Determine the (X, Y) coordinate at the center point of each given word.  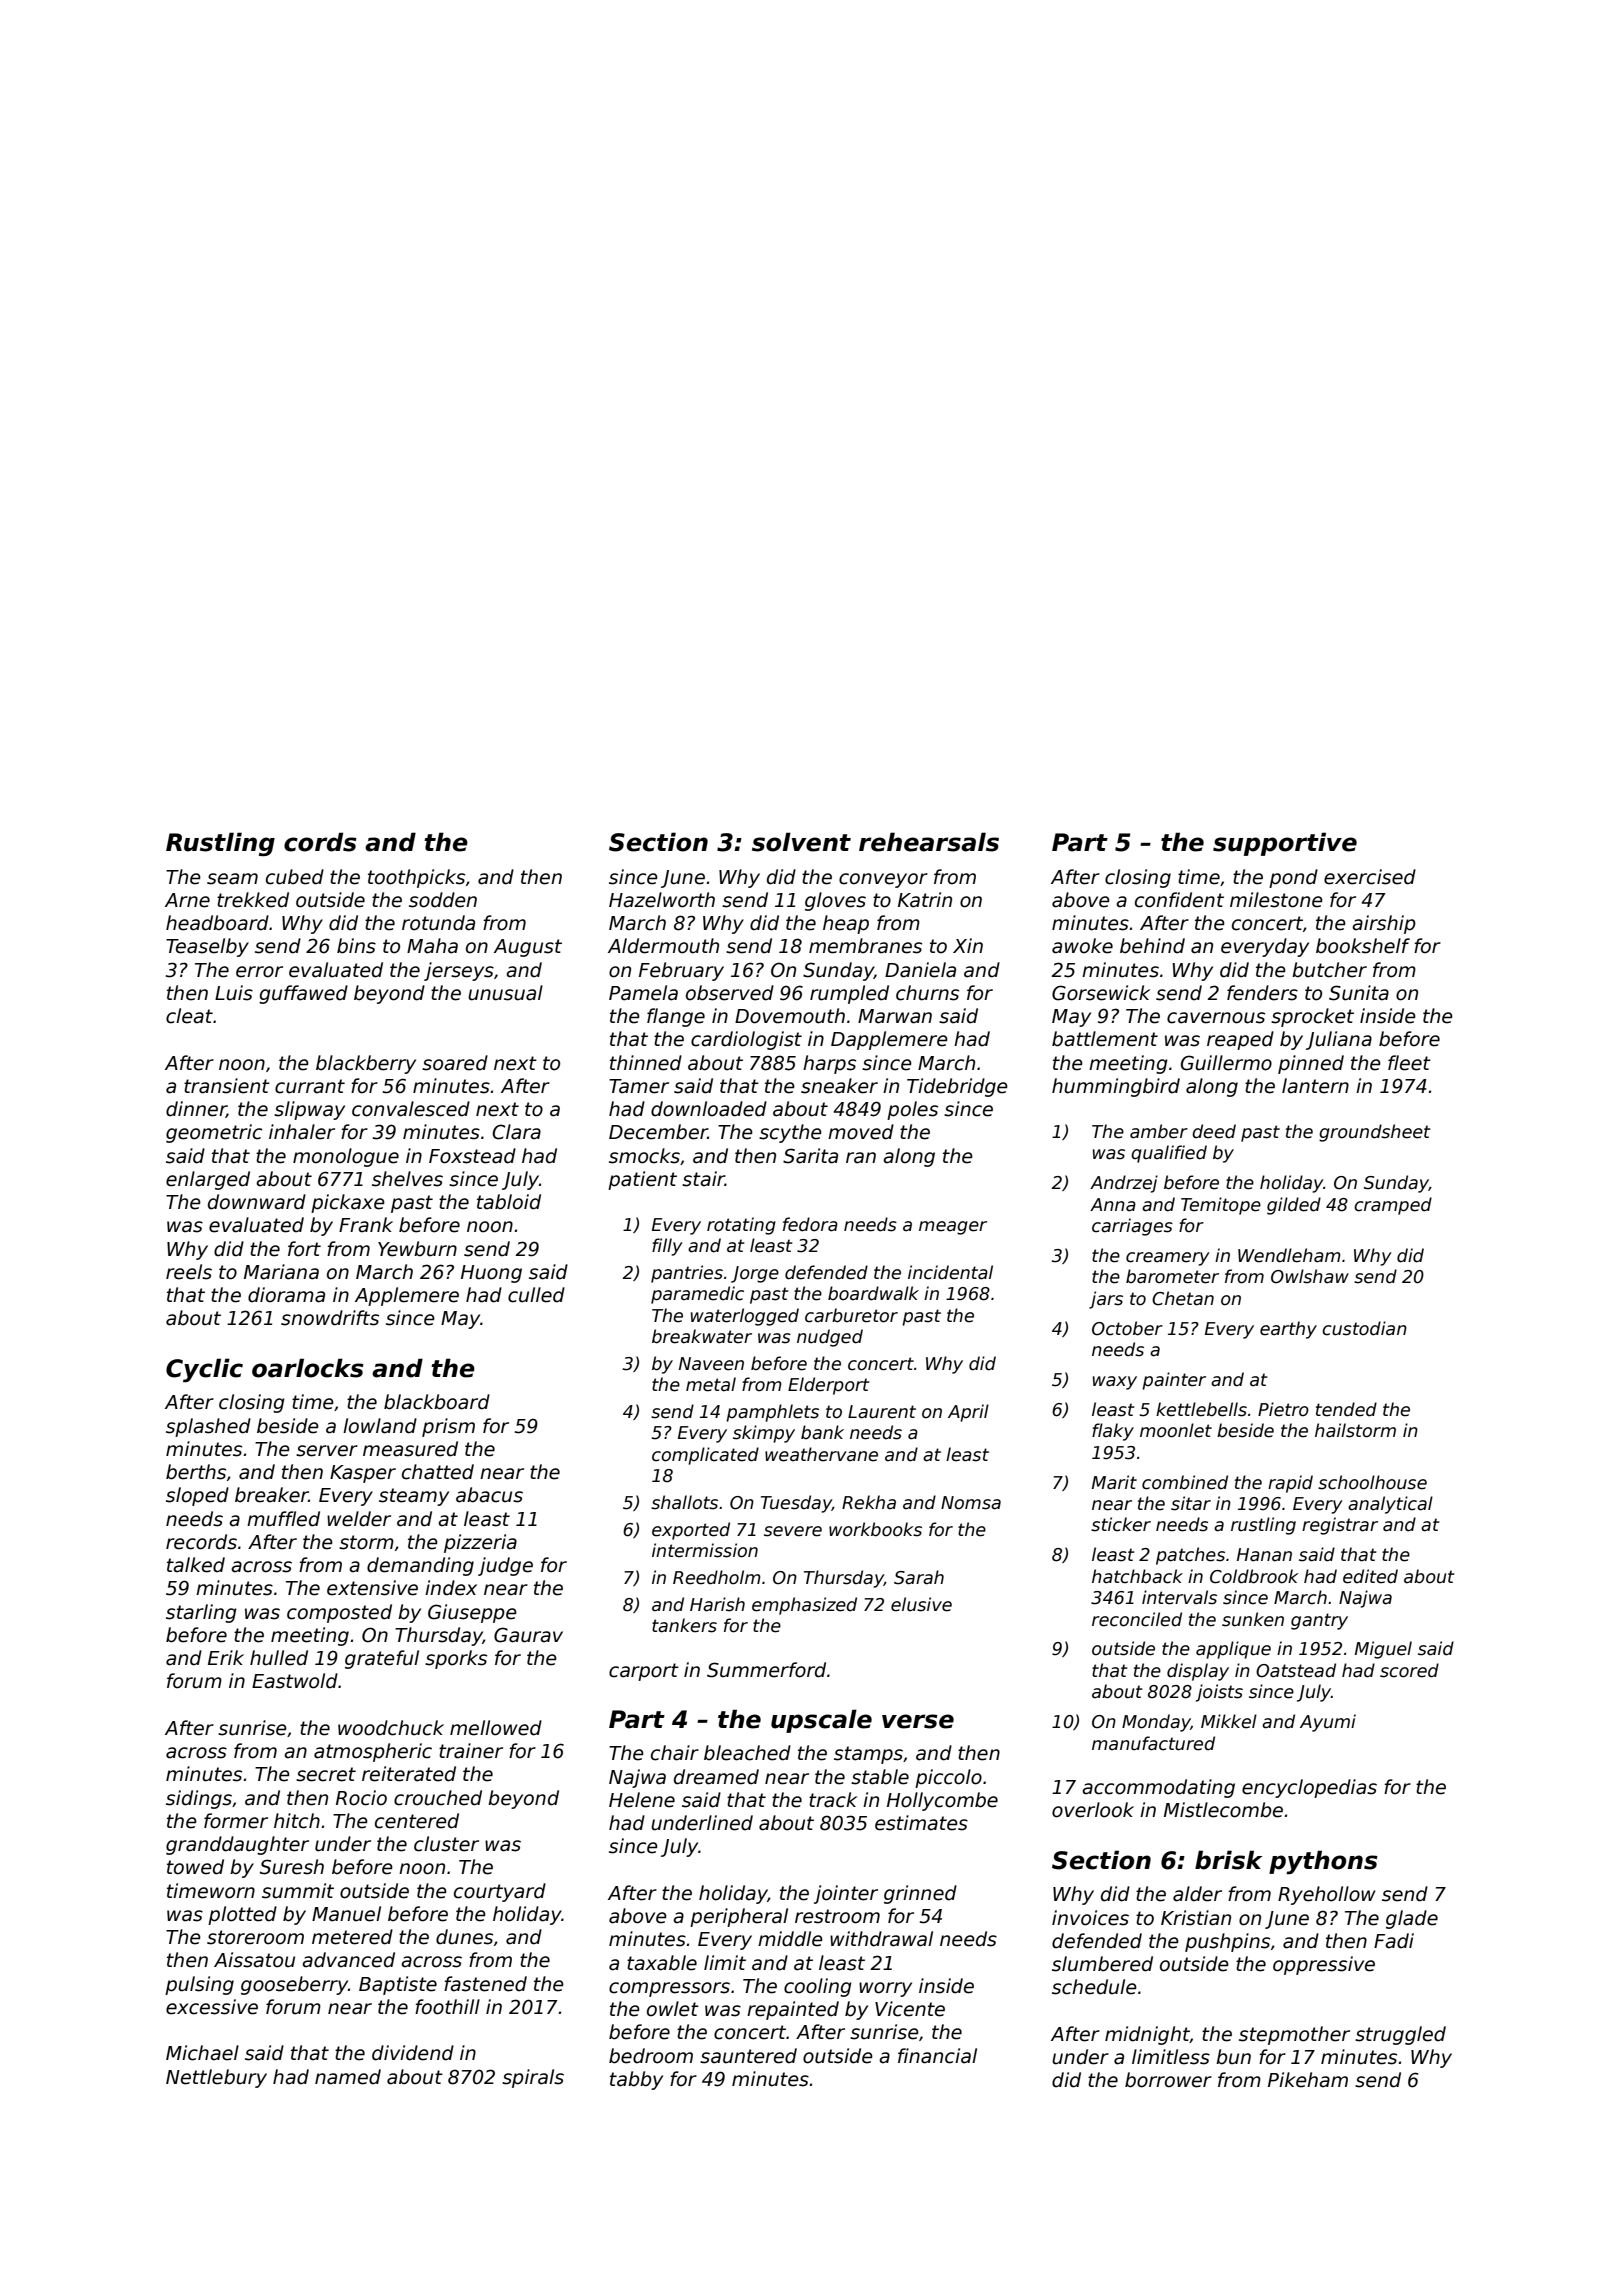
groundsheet (1374, 1133)
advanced (348, 1960)
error (259, 972)
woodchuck (391, 1728)
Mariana (281, 1272)
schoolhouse (1372, 1482)
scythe (790, 1133)
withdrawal (881, 1939)
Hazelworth (662, 900)
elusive (921, 1604)
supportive (1285, 844)
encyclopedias (1309, 1788)
